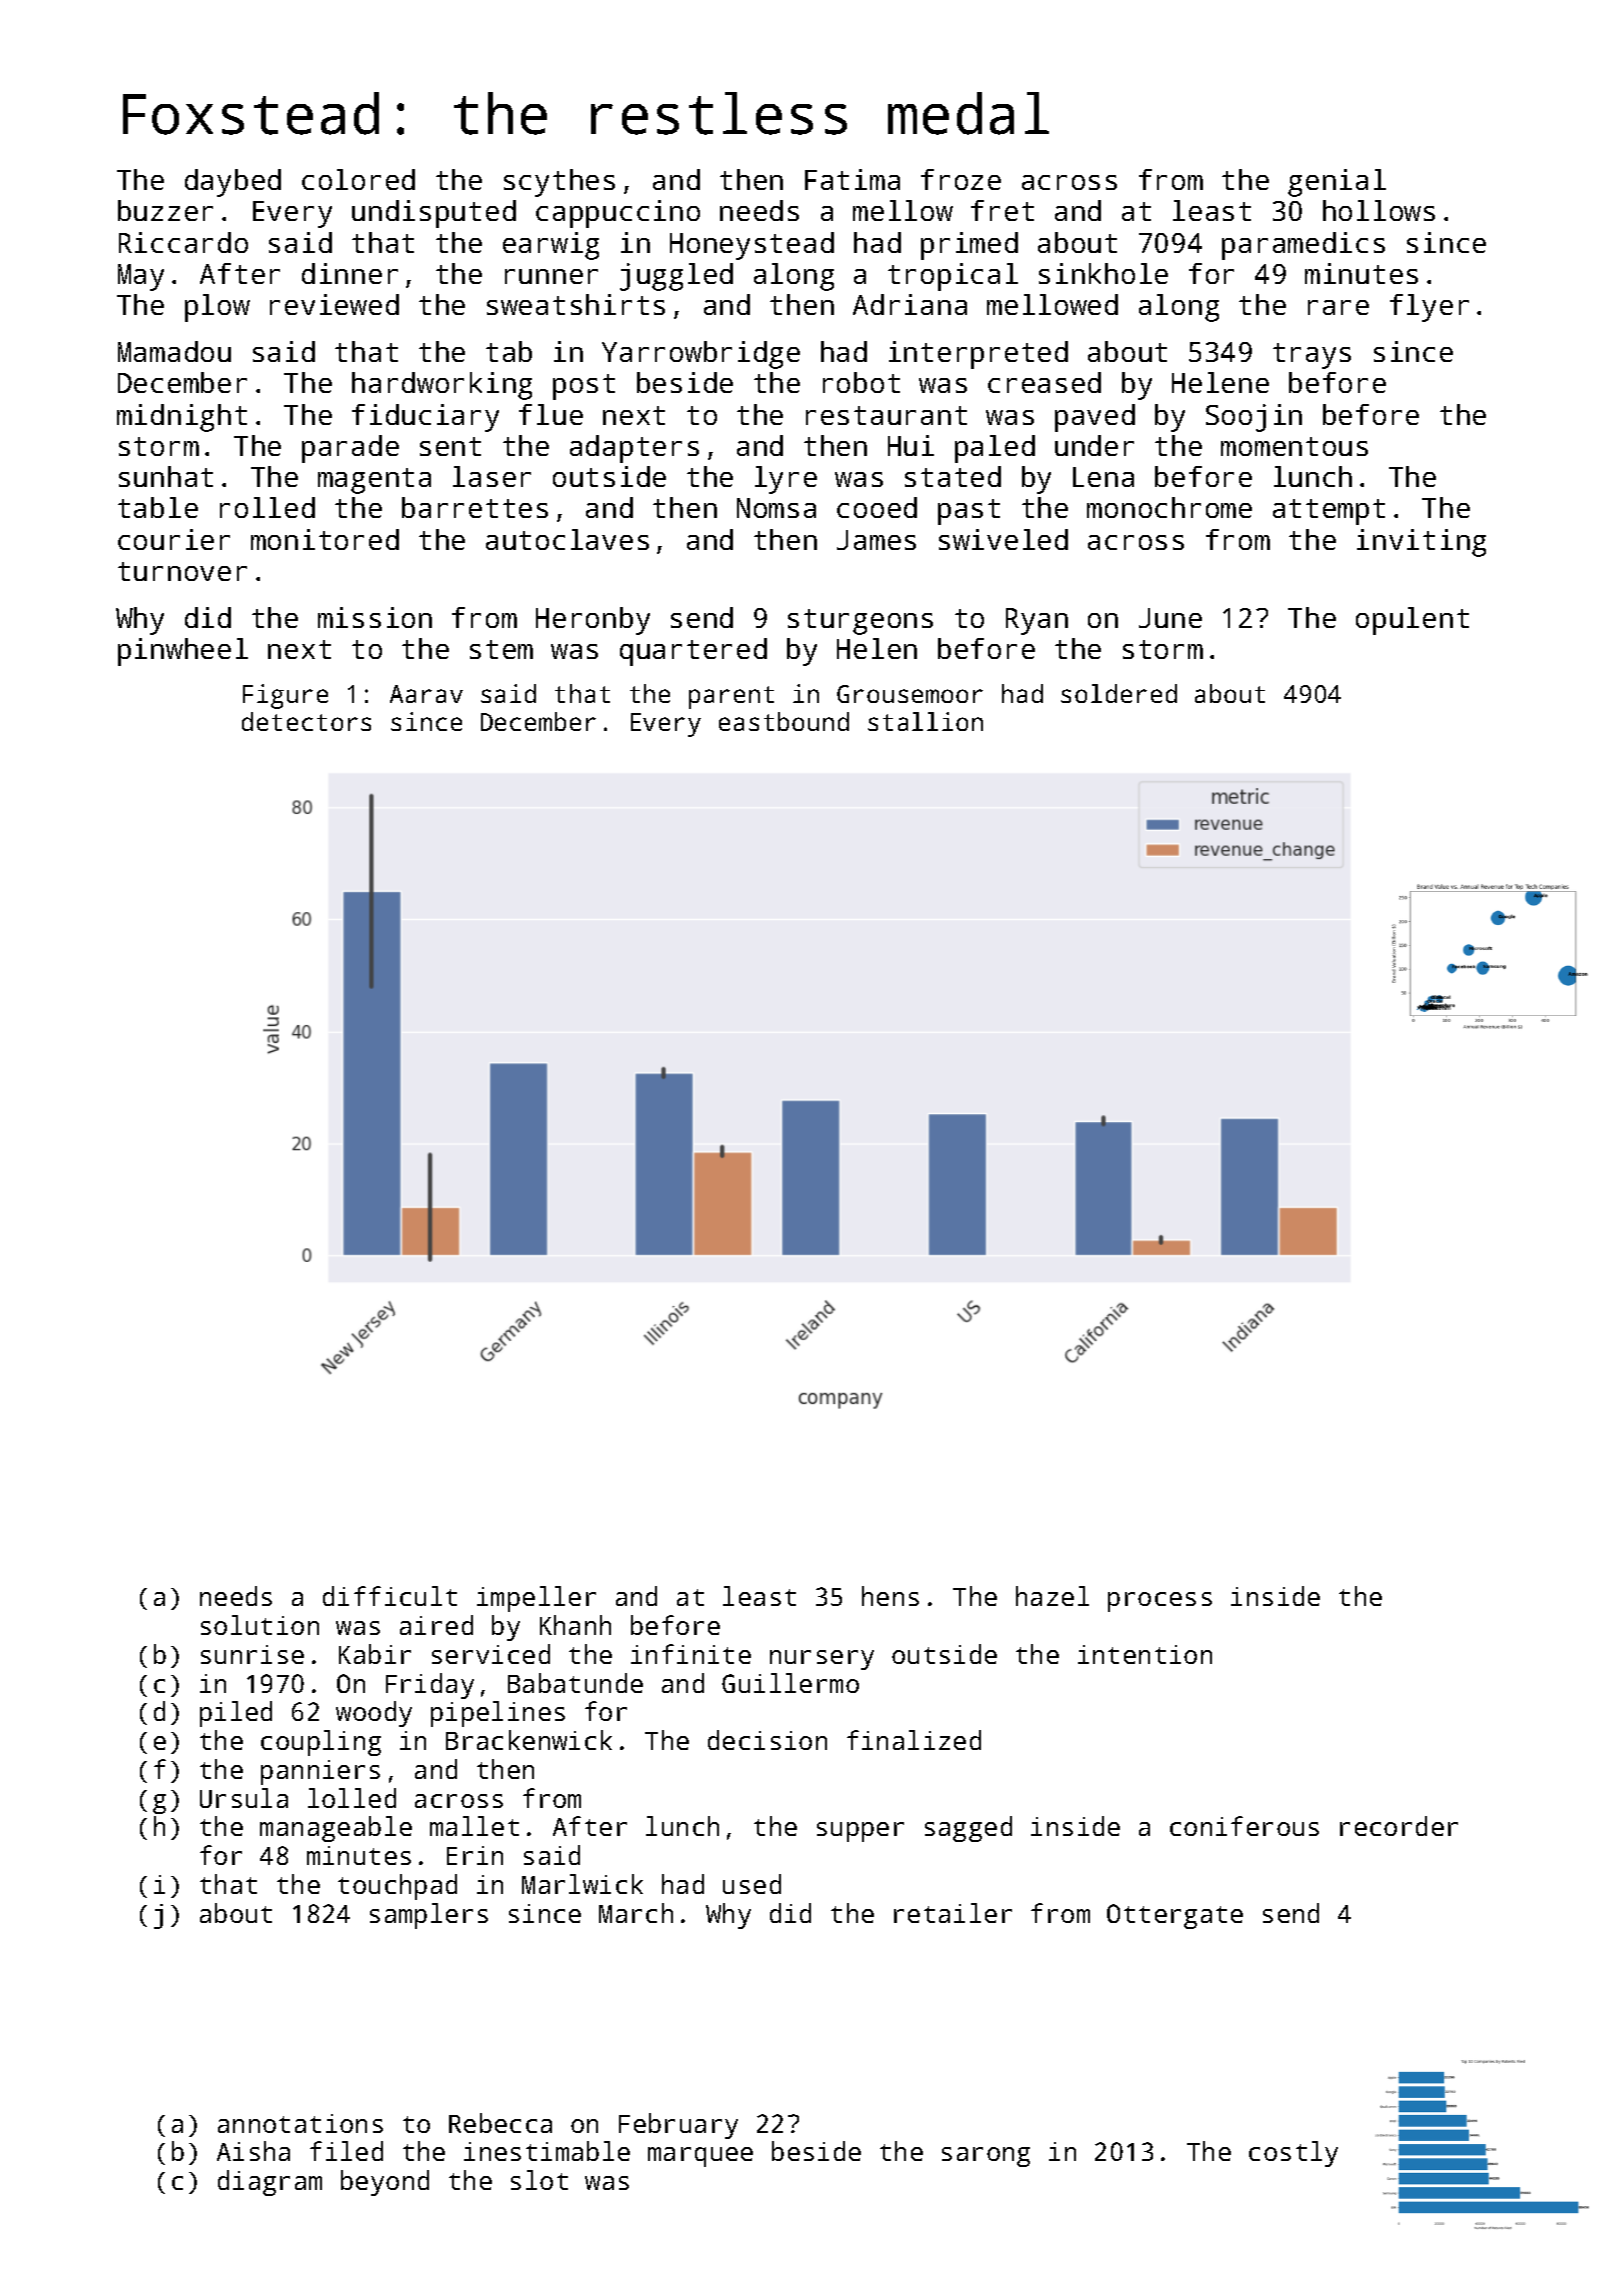  What do you see at coordinates (1145, 1654) in the document?
I see `intention` at bounding box center [1145, 1654].
